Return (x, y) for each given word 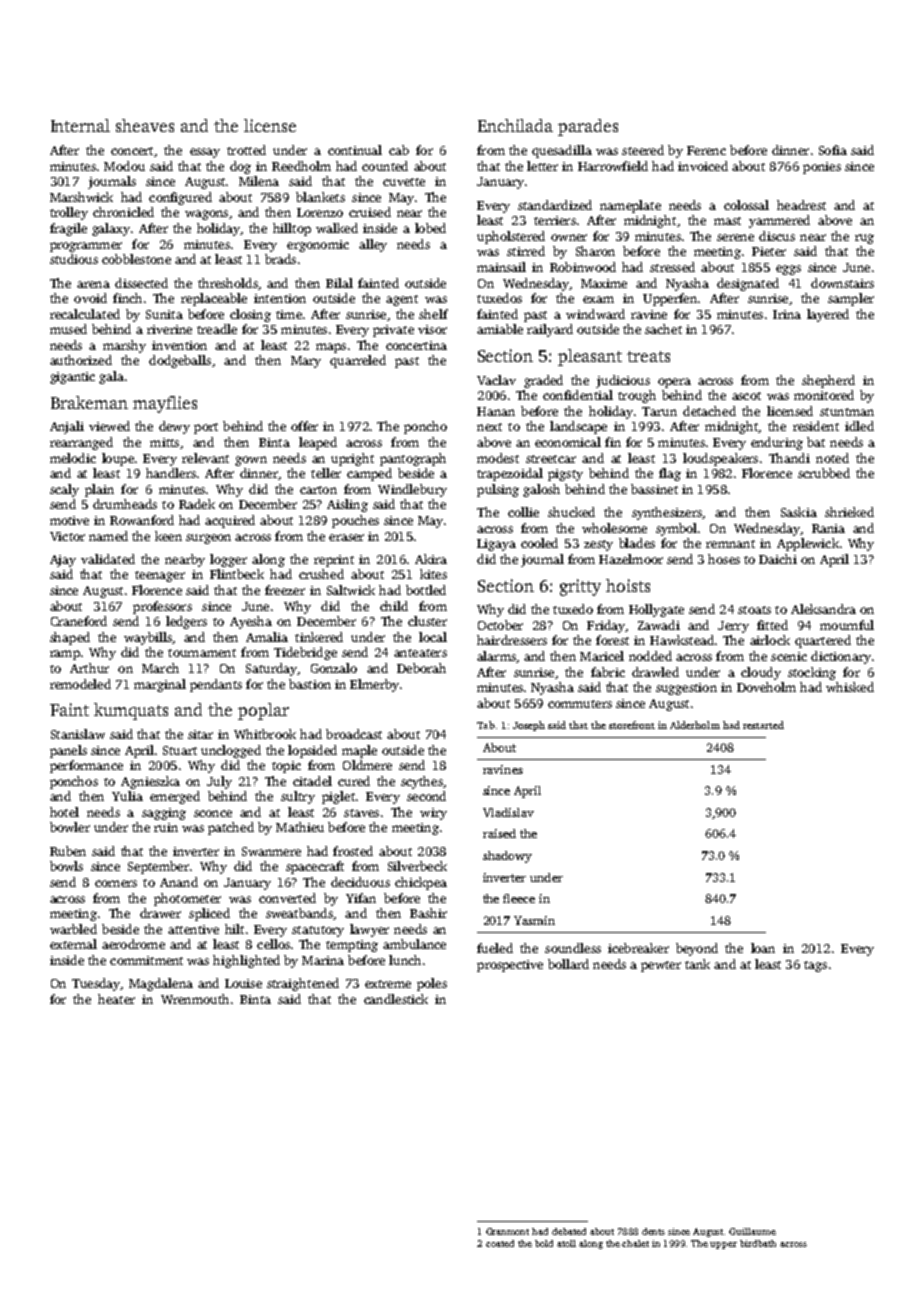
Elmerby (374, 685)
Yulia (127, 796)
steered (643, 150)
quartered (823, 641)
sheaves (145, 125)
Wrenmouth (195, 999)
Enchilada (515, 125)
